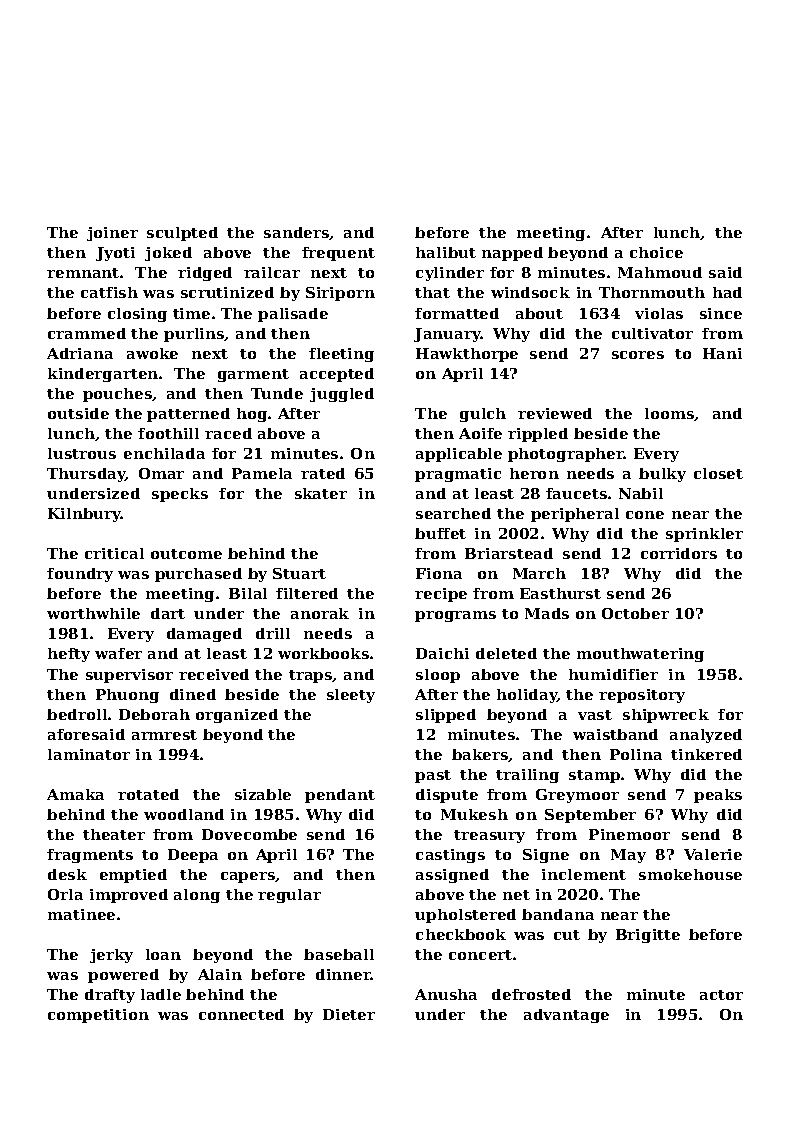 The width and height of the screenshot is (791, 1122). Describe the element at coordinates (193, 856) in the screenshot. I see `Deepa` at that location.
